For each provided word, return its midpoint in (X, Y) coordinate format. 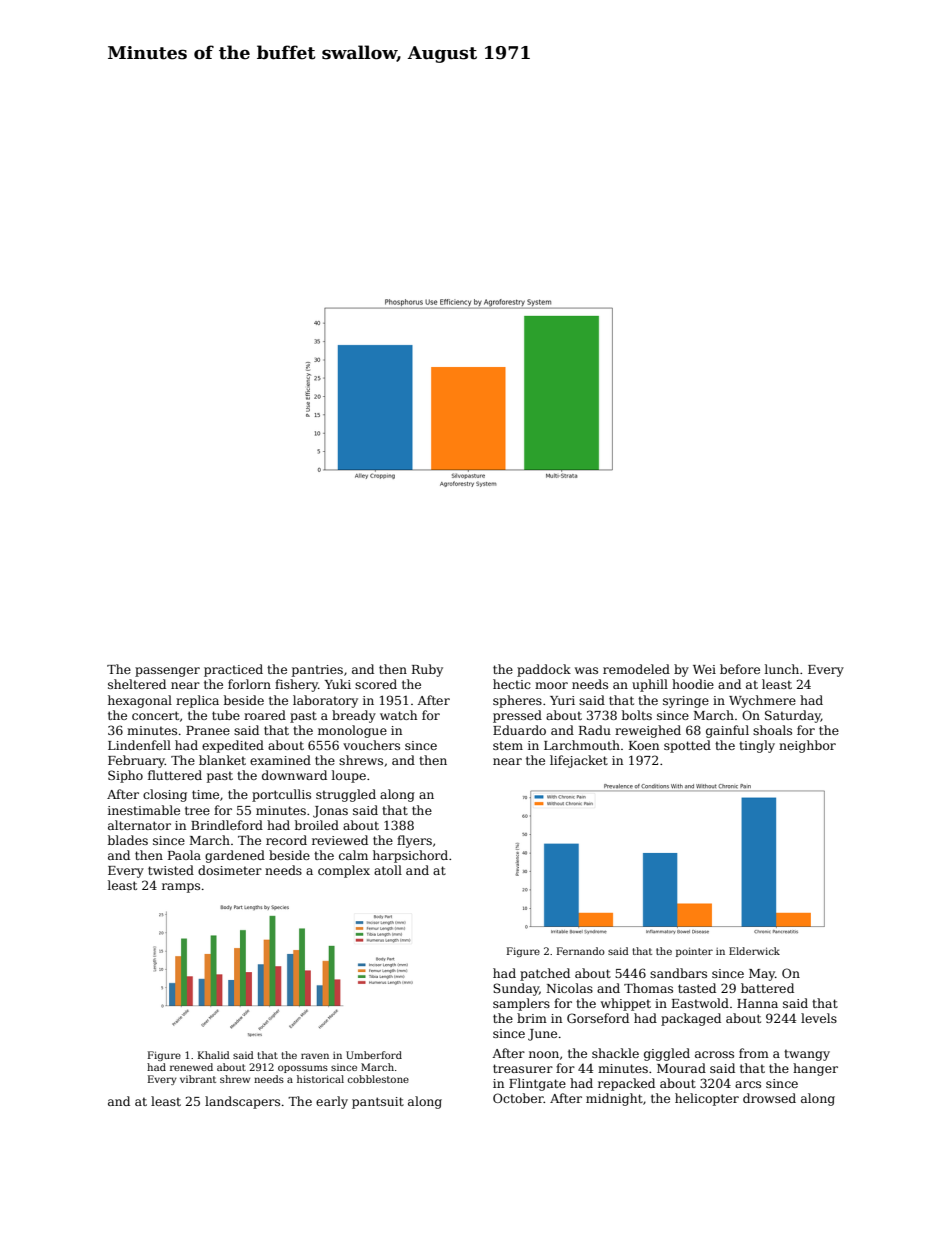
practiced (233, 670)
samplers (521, 1004)
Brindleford (227, 825)
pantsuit (378, 1103)
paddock (544, 670)
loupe (349, 776)
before (740, 669)
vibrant (198, 1079)
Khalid (214, 1055)
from (754, 1053)
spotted (687, 746)
